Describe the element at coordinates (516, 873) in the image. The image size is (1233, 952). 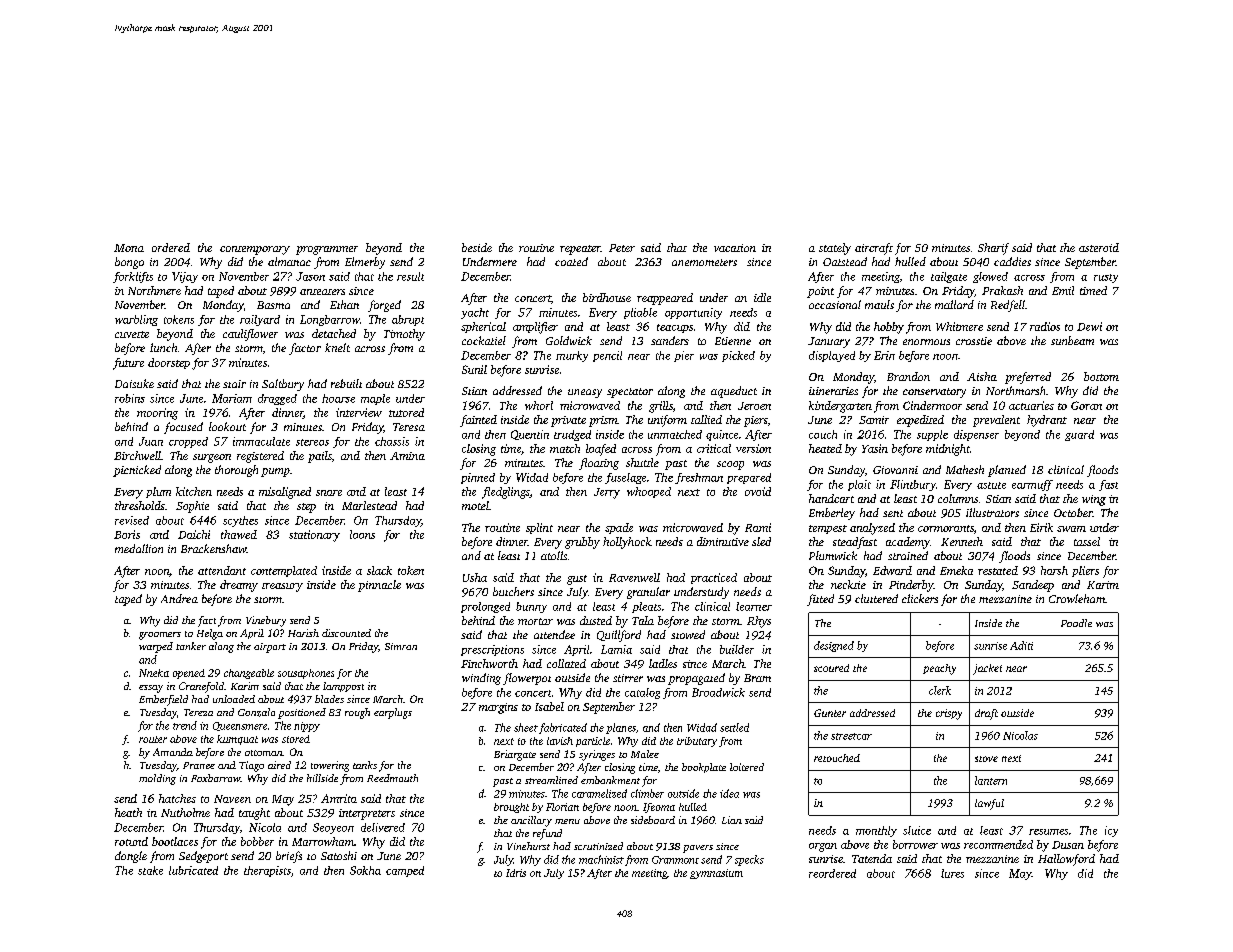
I see `Idris` at that location.
